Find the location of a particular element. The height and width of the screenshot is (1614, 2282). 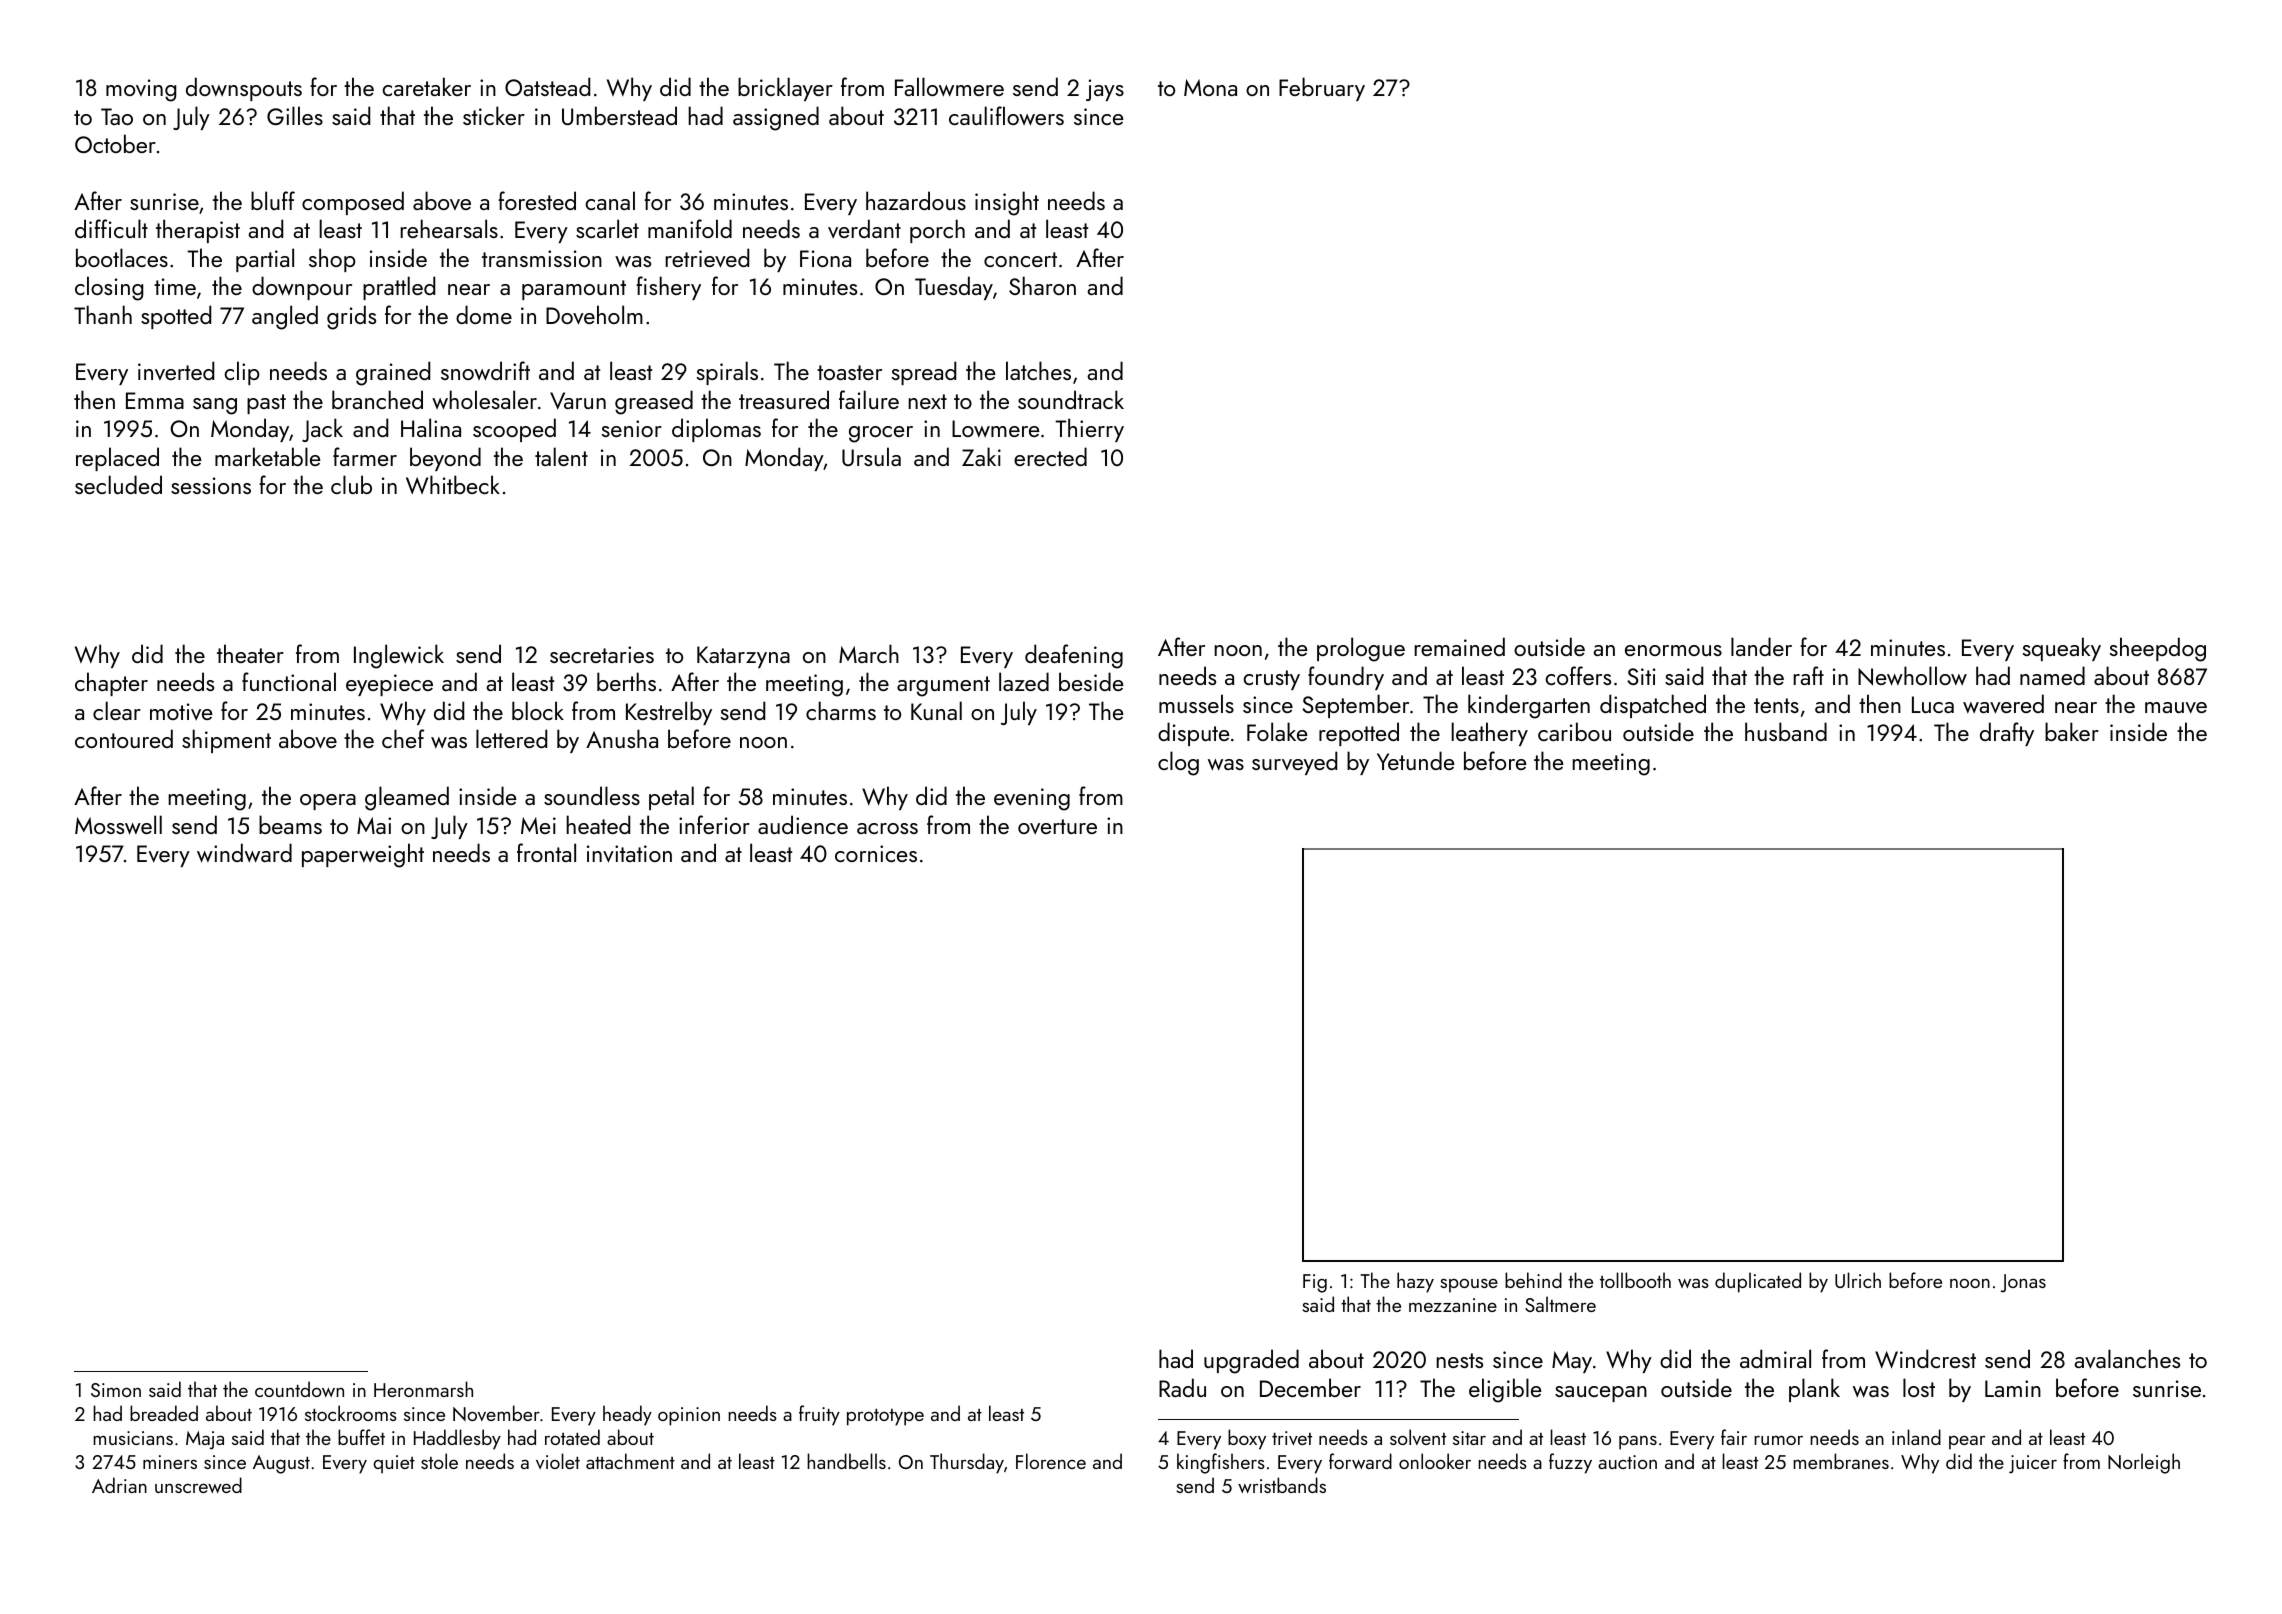

invitation is located at coordinates (629, 854).
